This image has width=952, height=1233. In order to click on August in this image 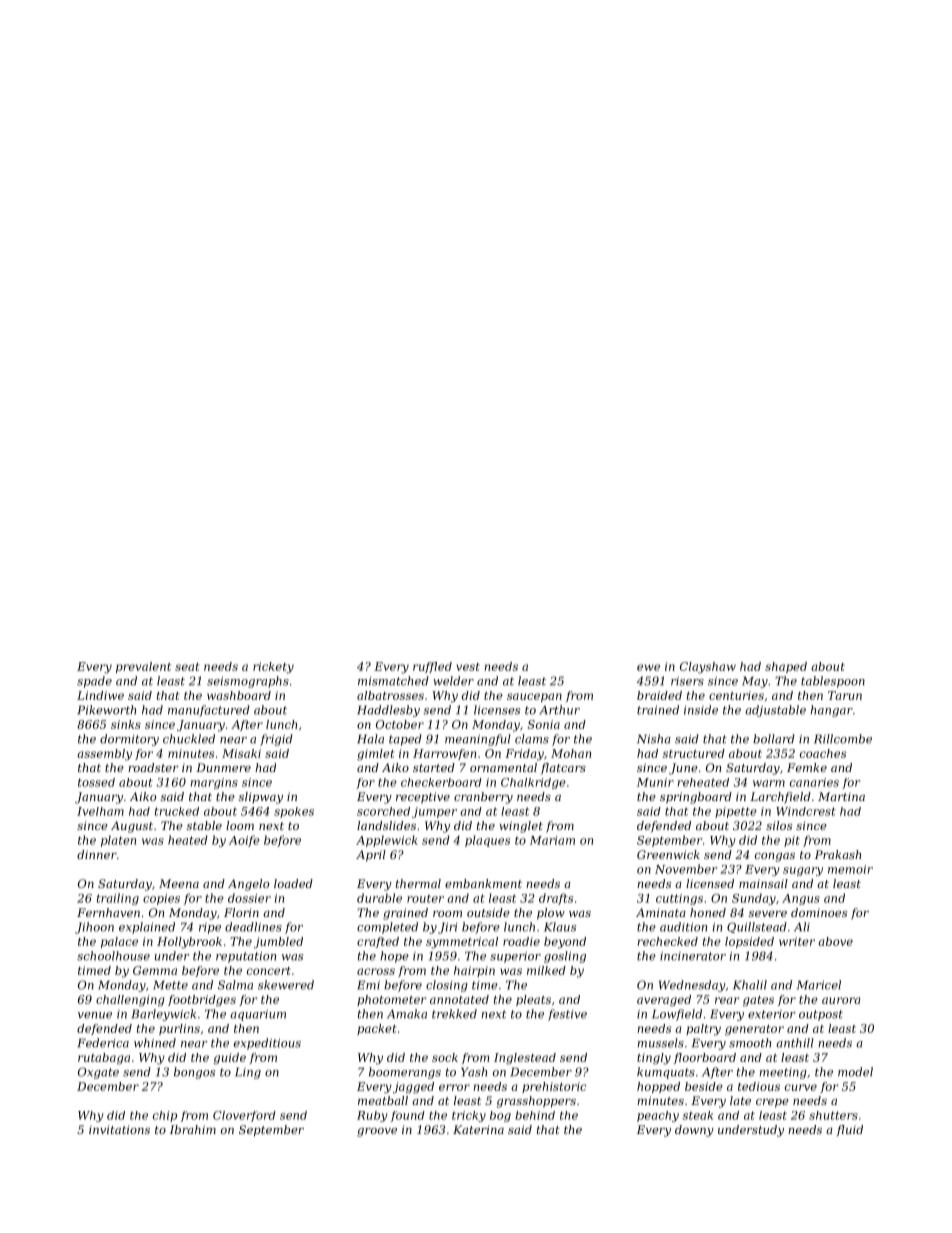, I will do `click(132, 827)`.
